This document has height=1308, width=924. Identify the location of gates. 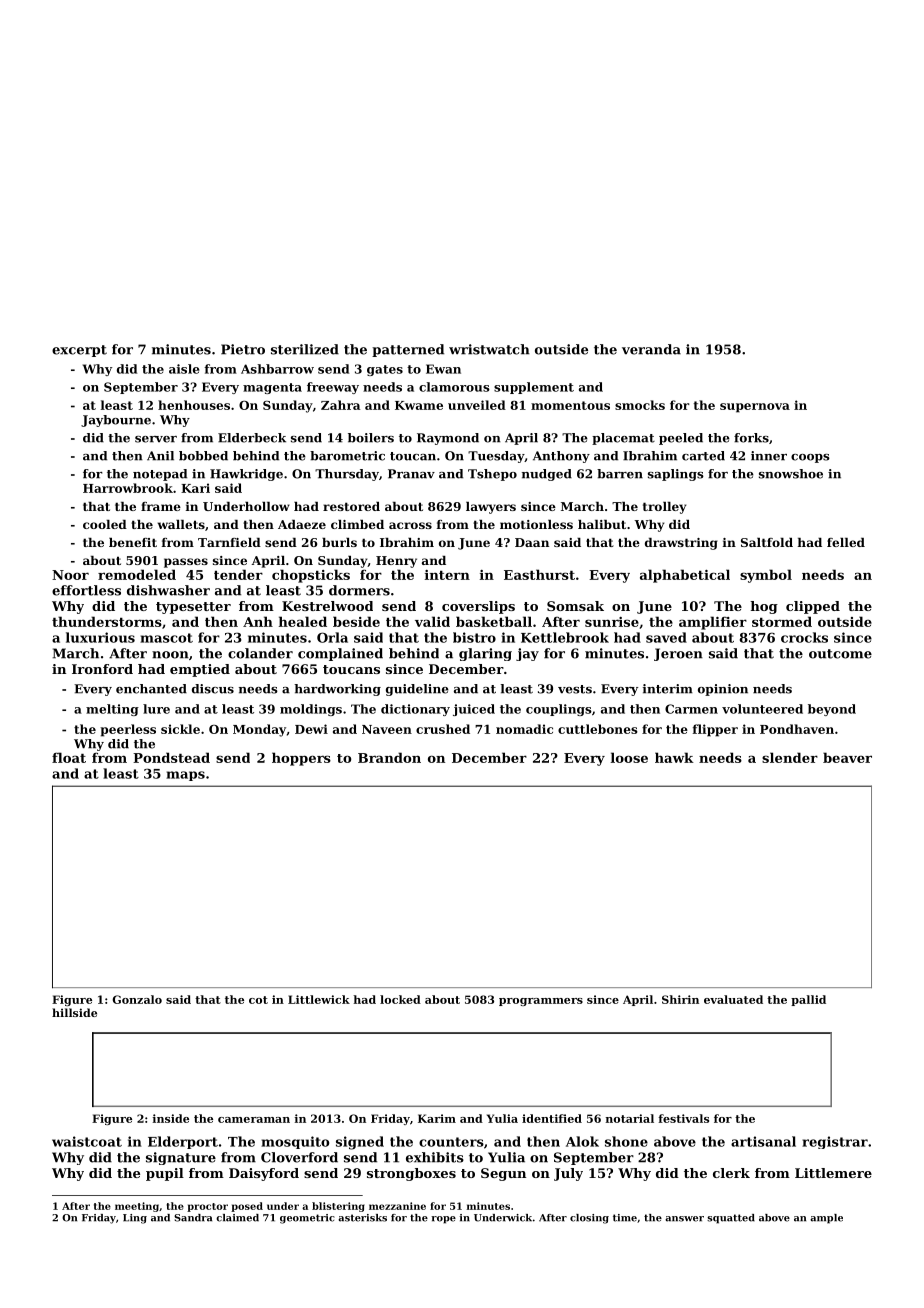
(385, 370).
